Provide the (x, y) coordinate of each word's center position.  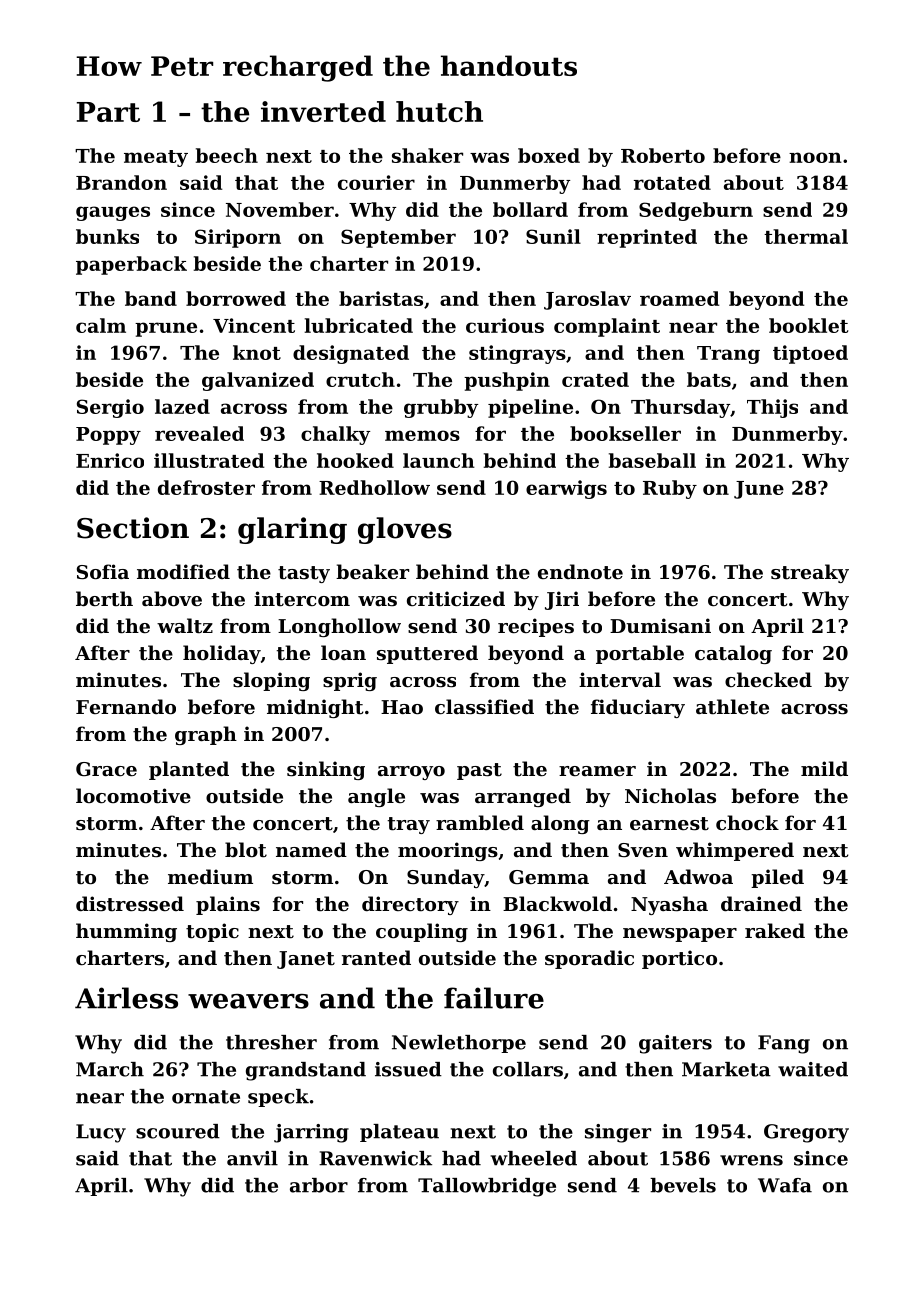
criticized (456, 598)
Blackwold (557, 903)
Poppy (108, 436)
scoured (178, 1131)
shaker (427, 155)
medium (210, 876)
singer (618, 1133)
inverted (323, 111)
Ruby (670, 489)
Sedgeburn (696, 211)
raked (775, 930)
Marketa (726, 1069)
